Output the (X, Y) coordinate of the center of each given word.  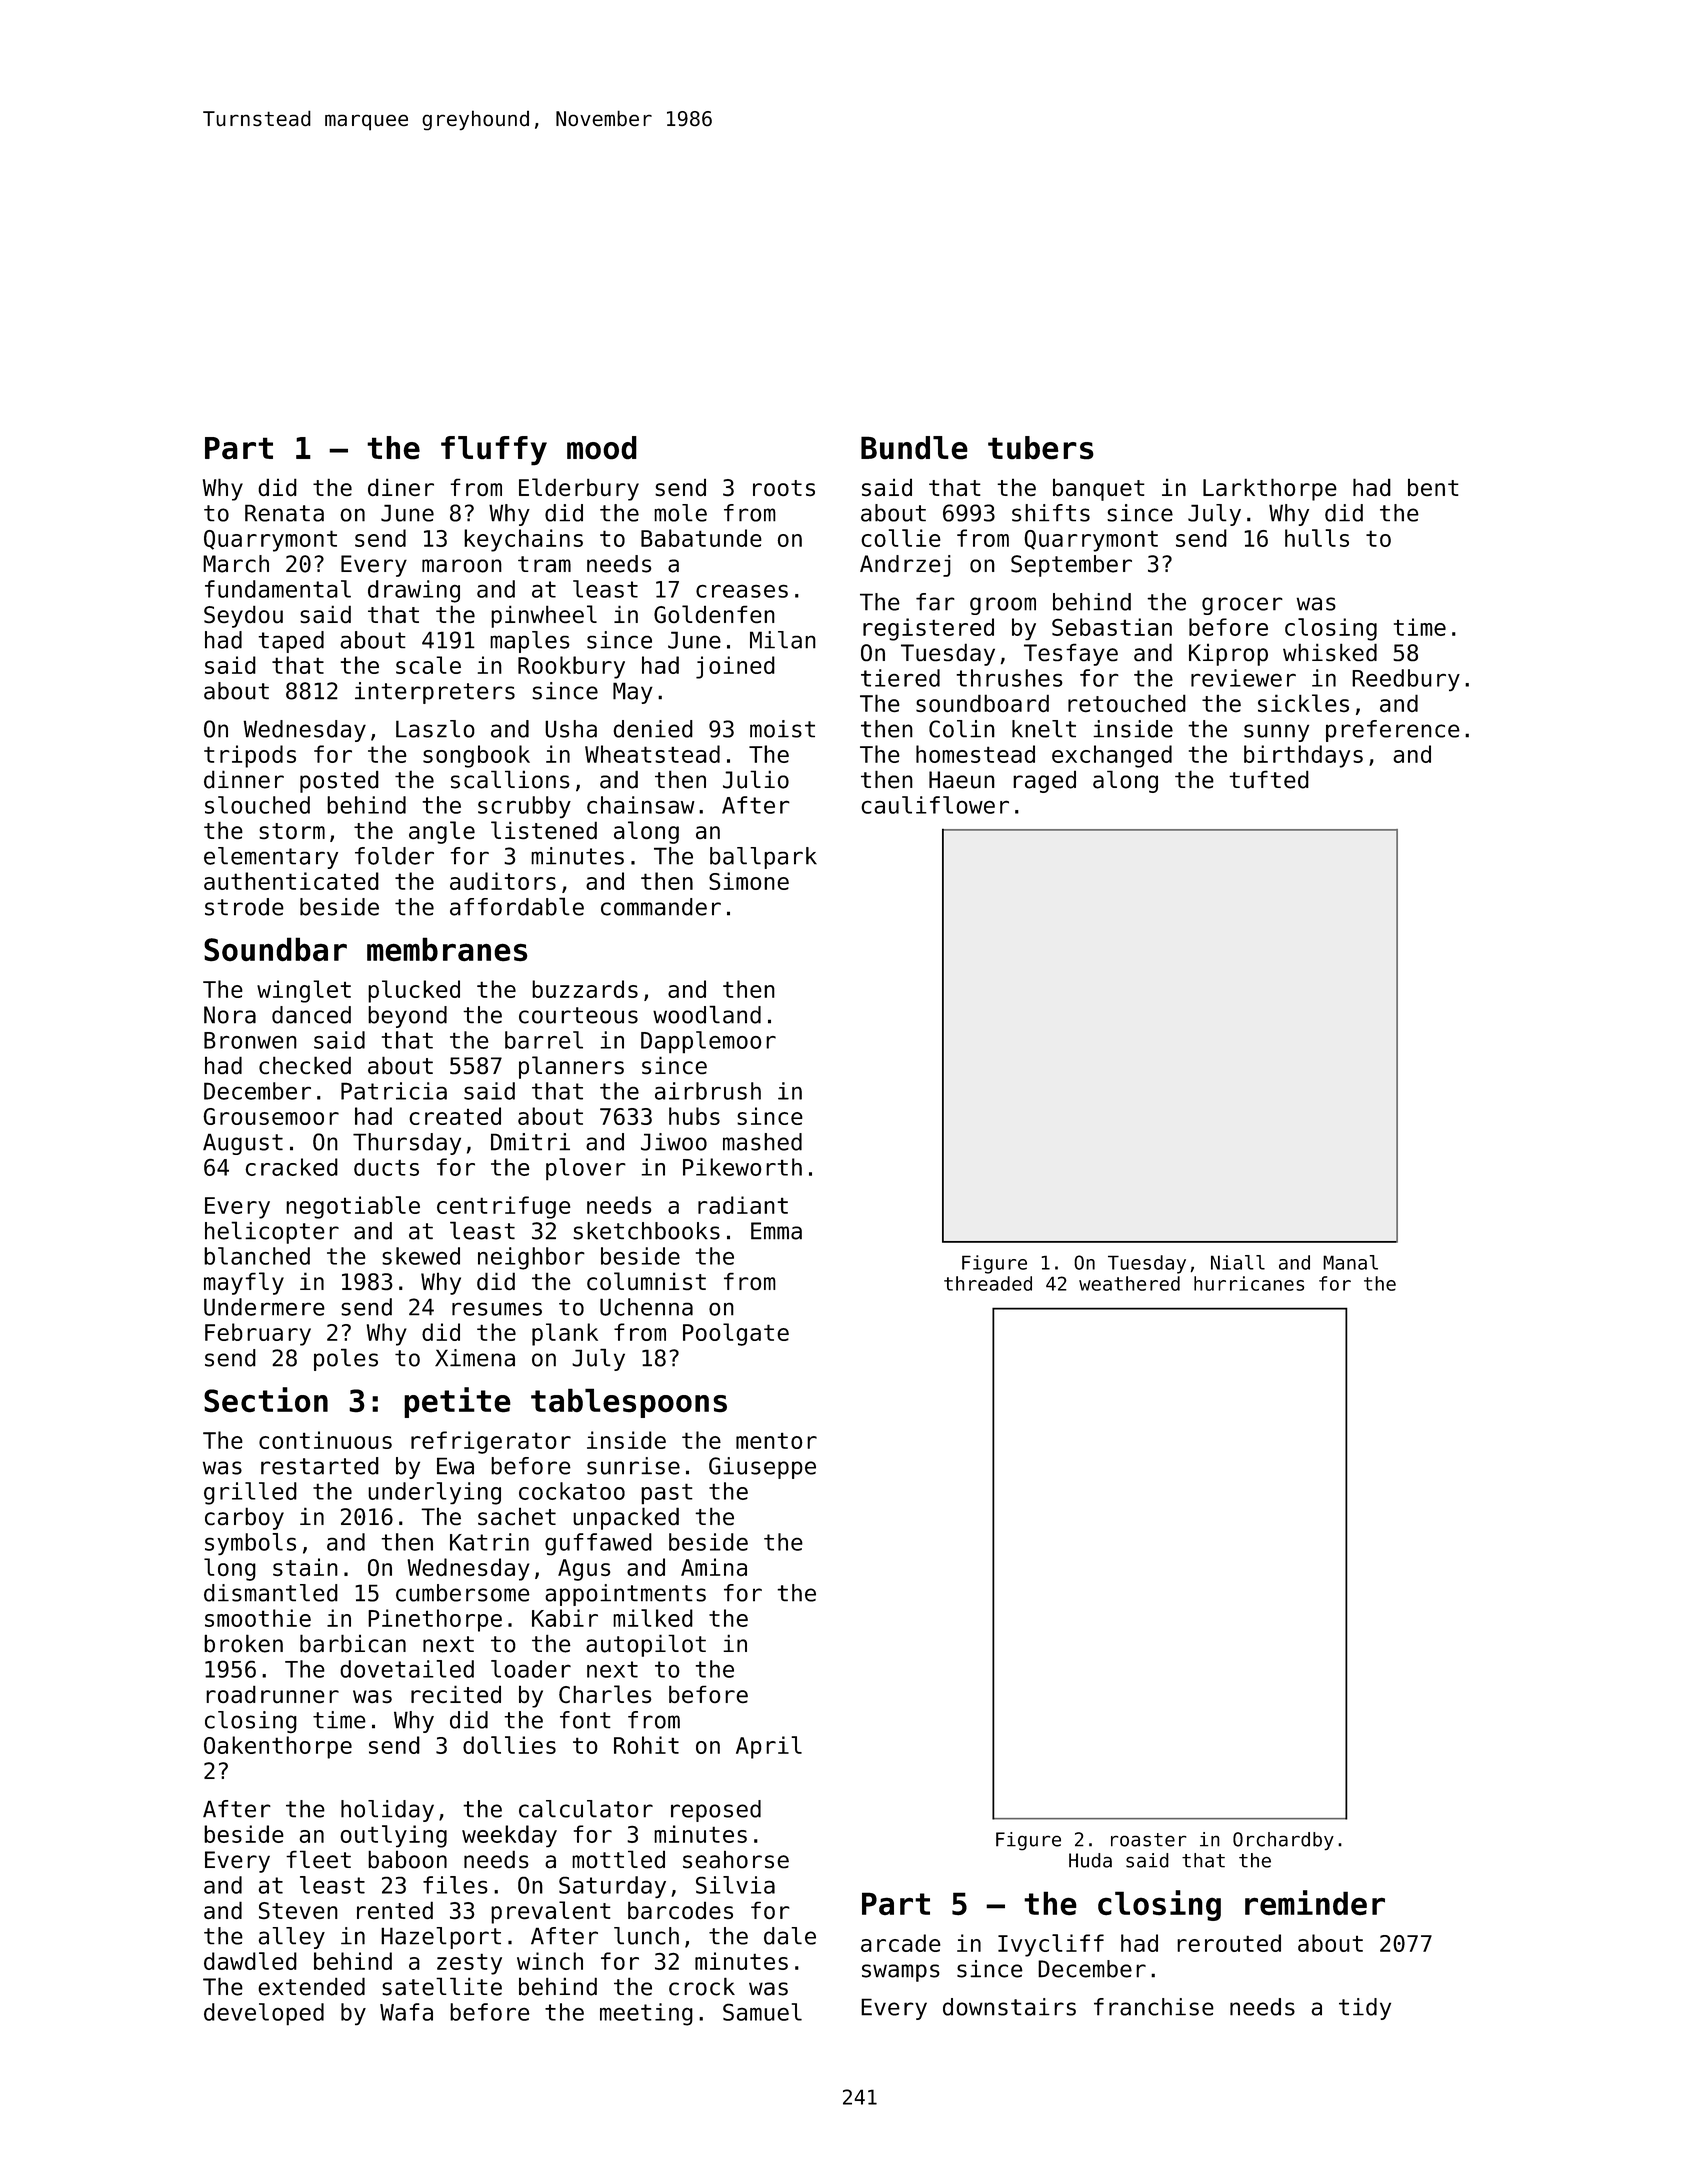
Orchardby (1283, 1841)
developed (264, 2014)
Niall (1238, 1262)
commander (661, 907)
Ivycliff (1051, 1945)
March (236, 564)
